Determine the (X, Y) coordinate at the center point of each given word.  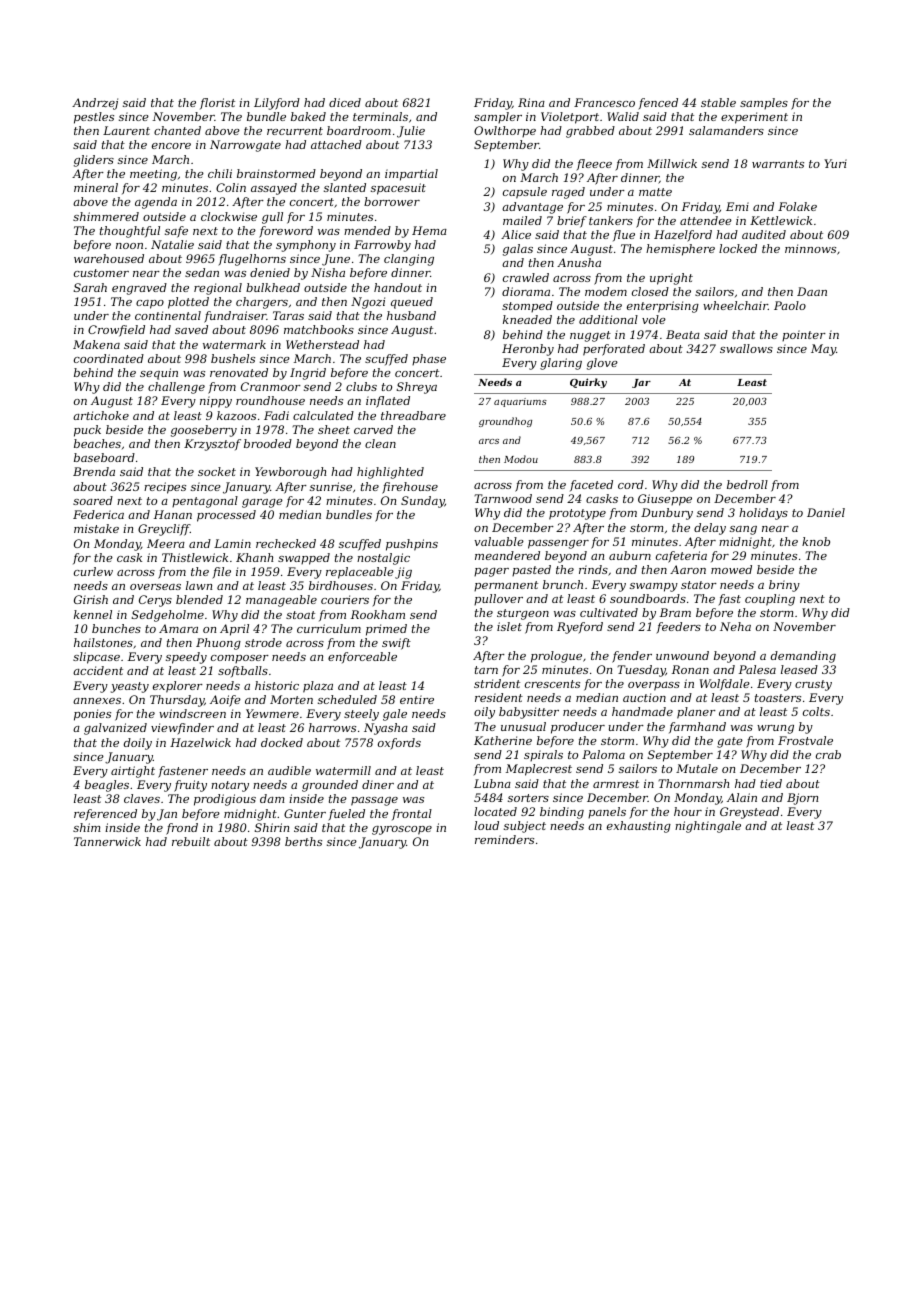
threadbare (413, 415)
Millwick (672, 163)
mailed (522, 220)
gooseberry (204, 431)
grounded (330, 786)
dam (272, 798)
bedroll (747, 484)
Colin (231, 187)
